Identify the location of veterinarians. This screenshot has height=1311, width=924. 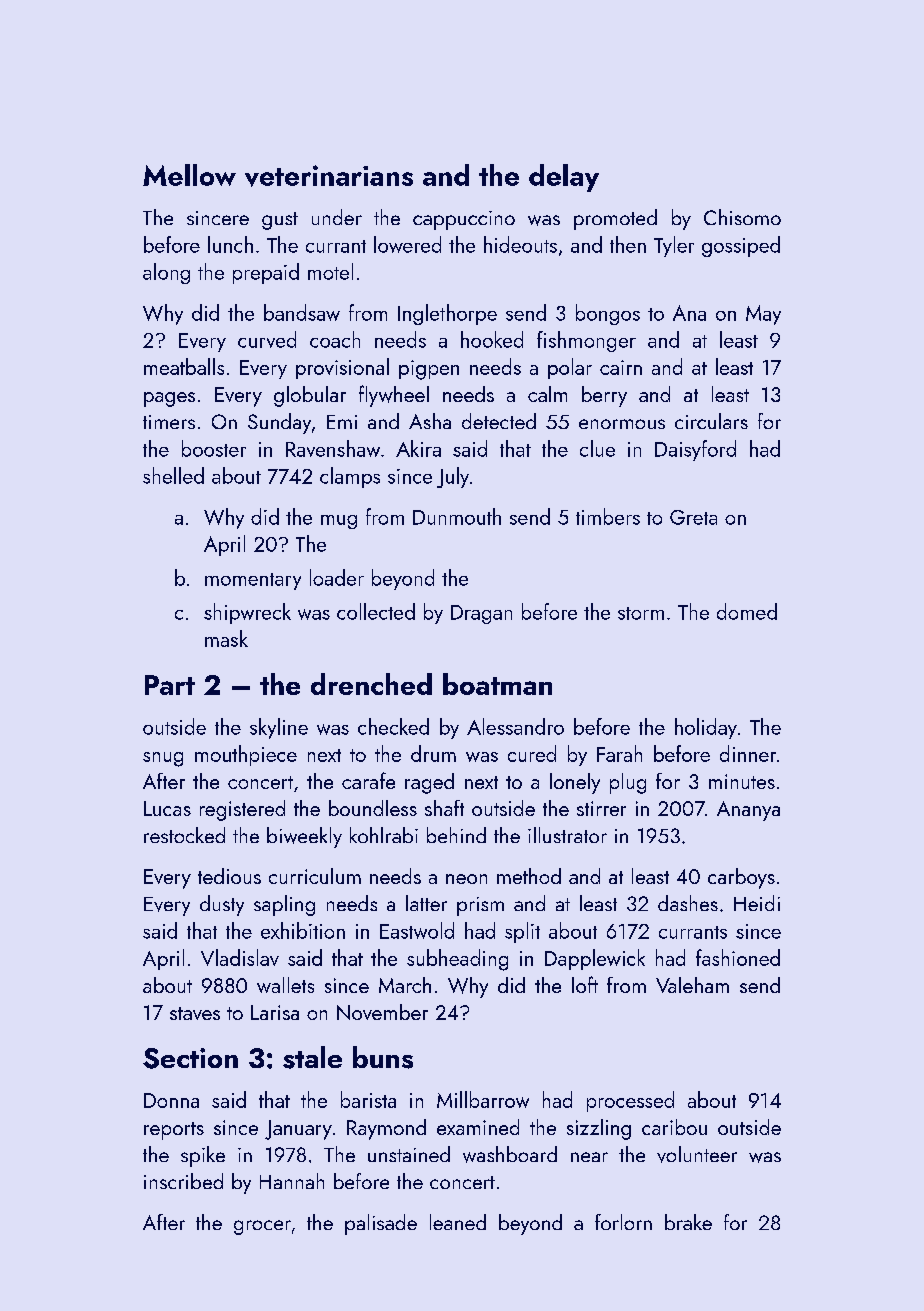
(329, 176).
